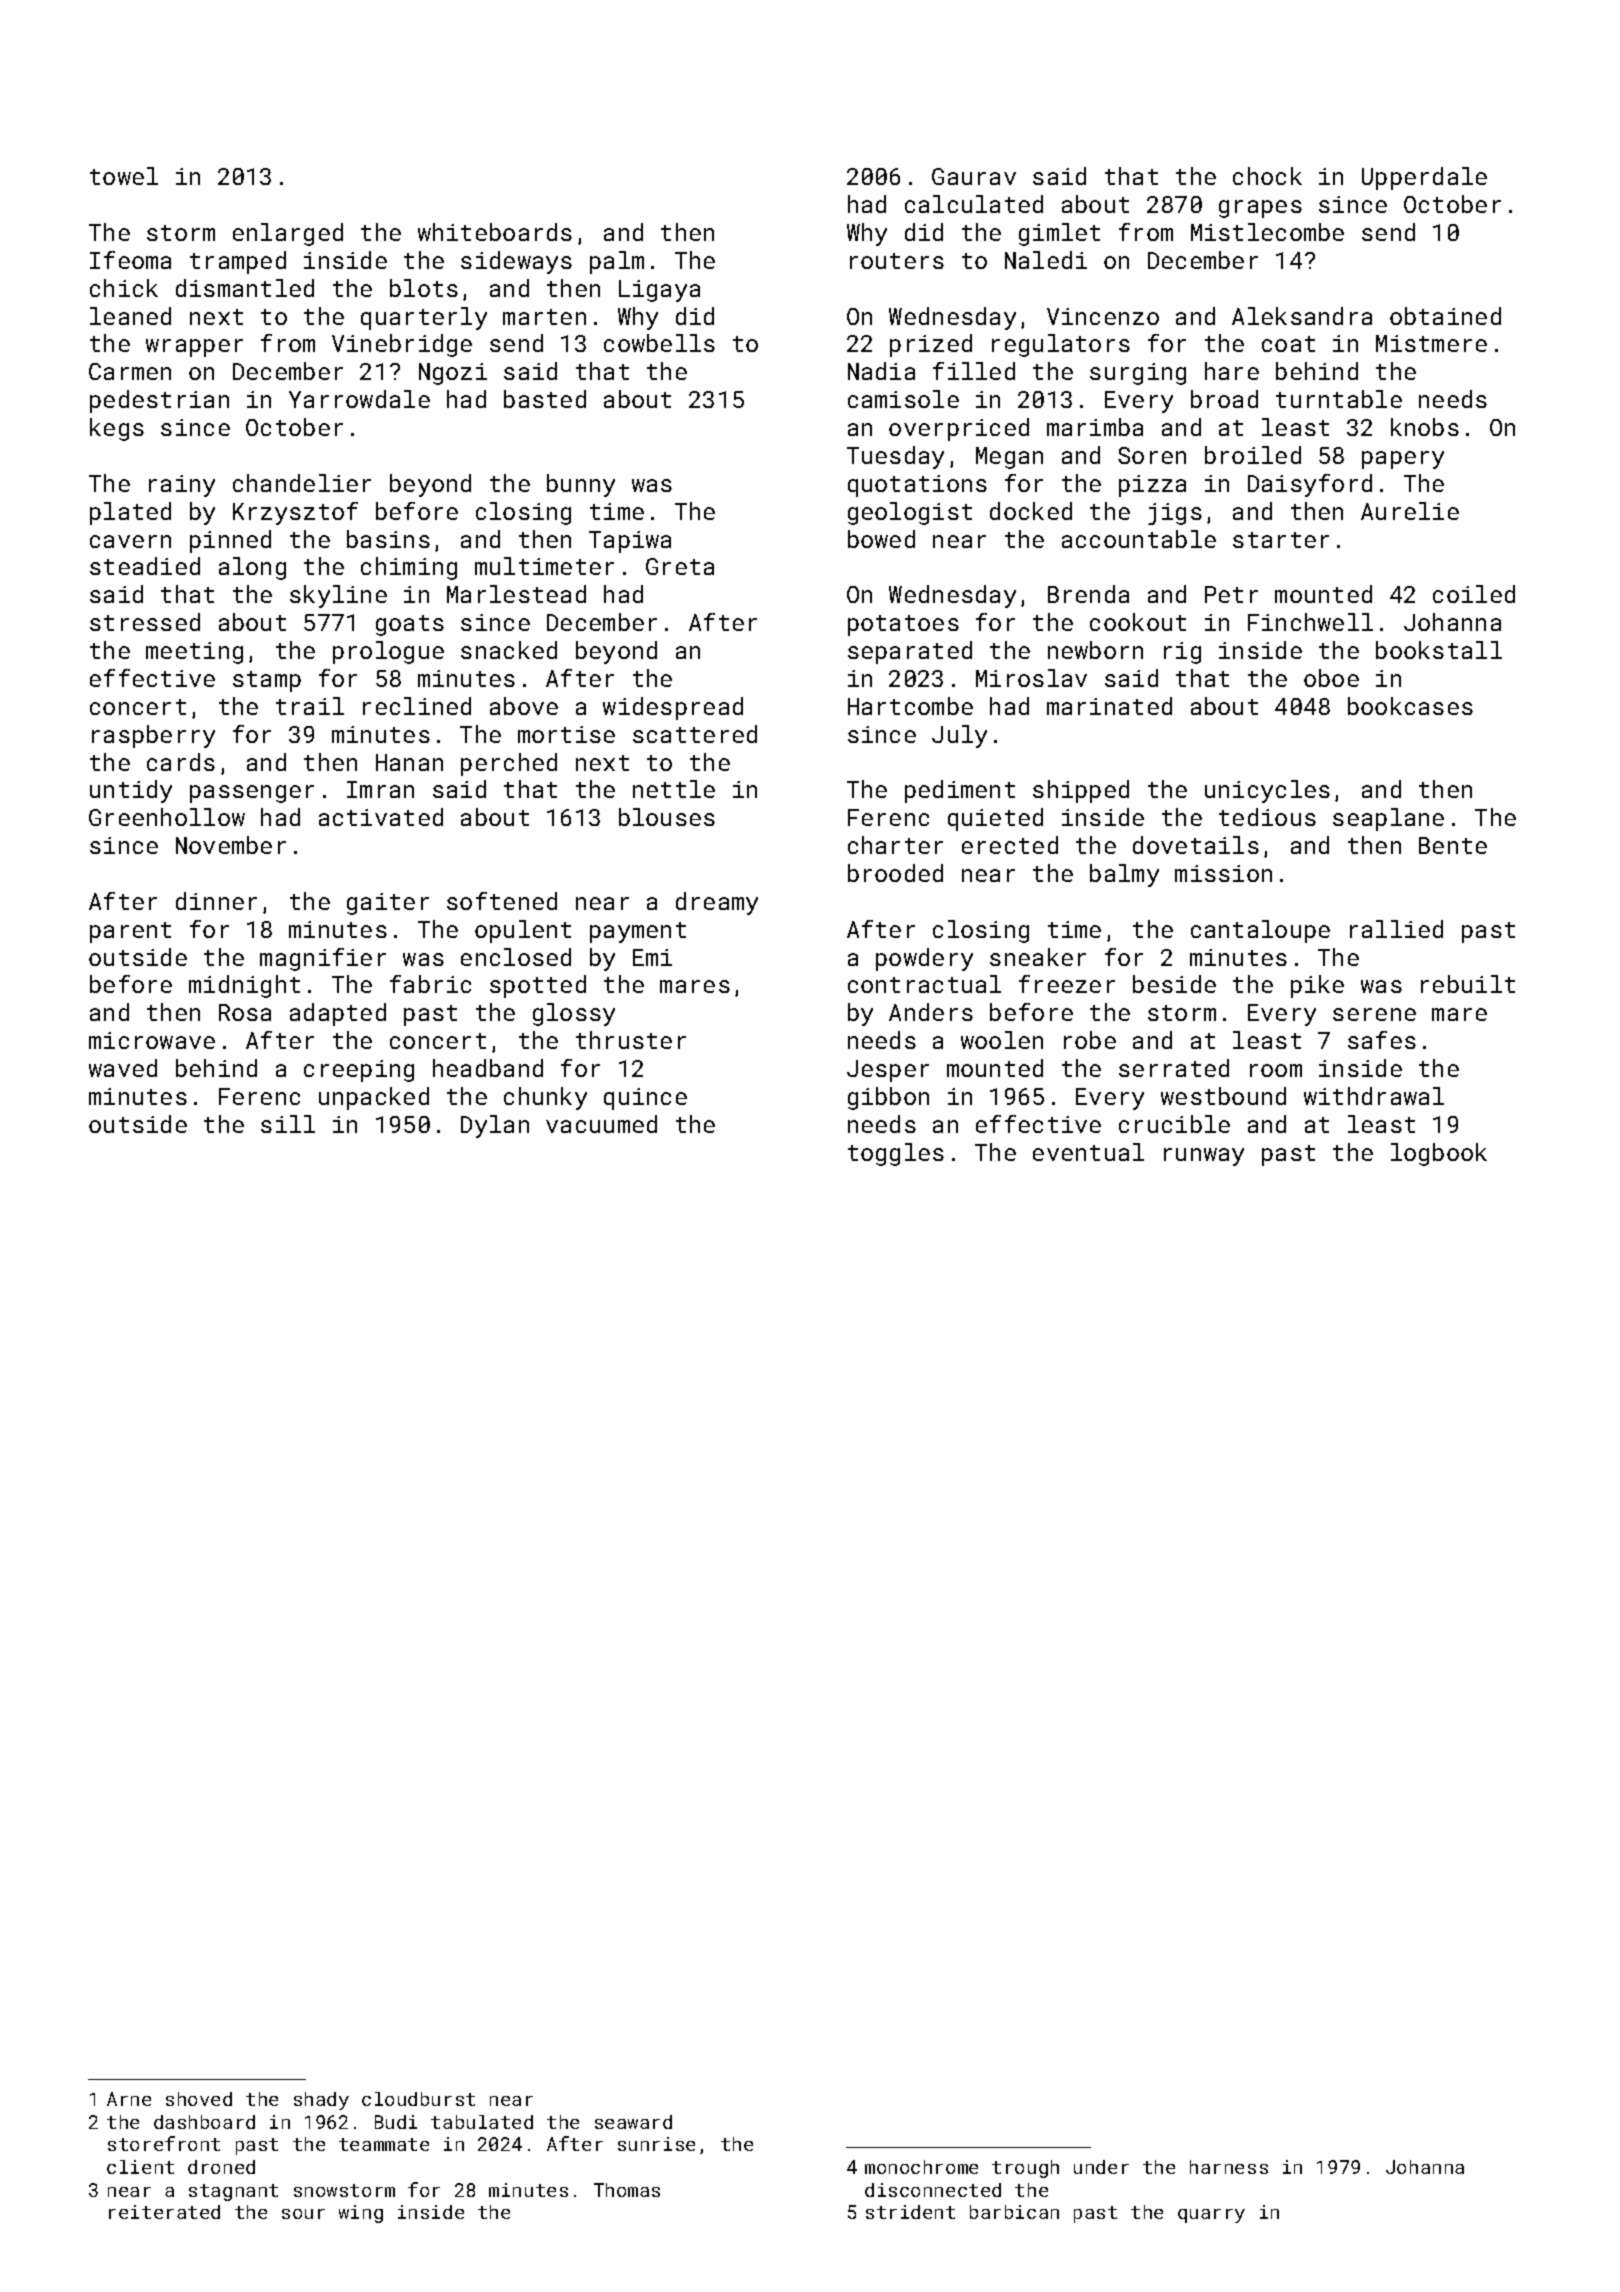 The width and height of the page is (1620, 2292). Describe the element at coordinates (153, 736) in the page. I see `raspberry` at that location.
